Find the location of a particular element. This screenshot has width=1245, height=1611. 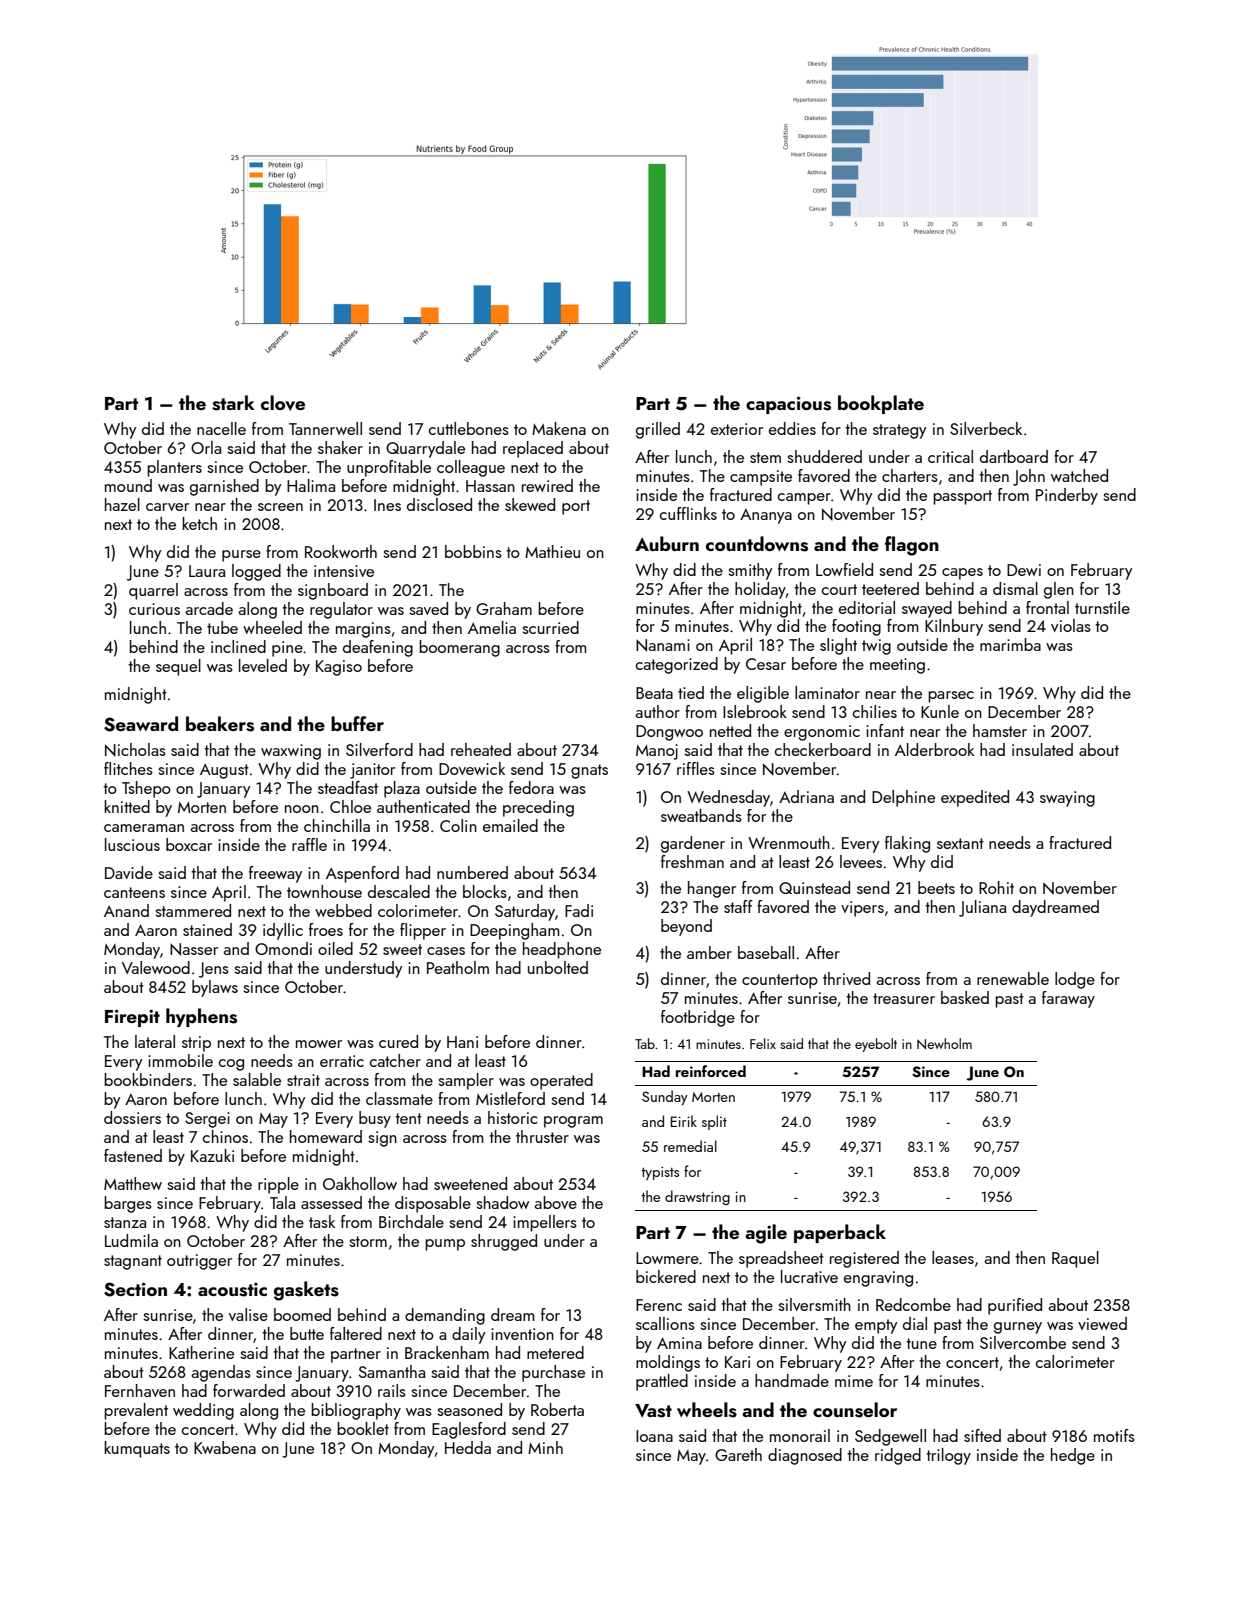

marimba is located at coordinates (1010, 644).
